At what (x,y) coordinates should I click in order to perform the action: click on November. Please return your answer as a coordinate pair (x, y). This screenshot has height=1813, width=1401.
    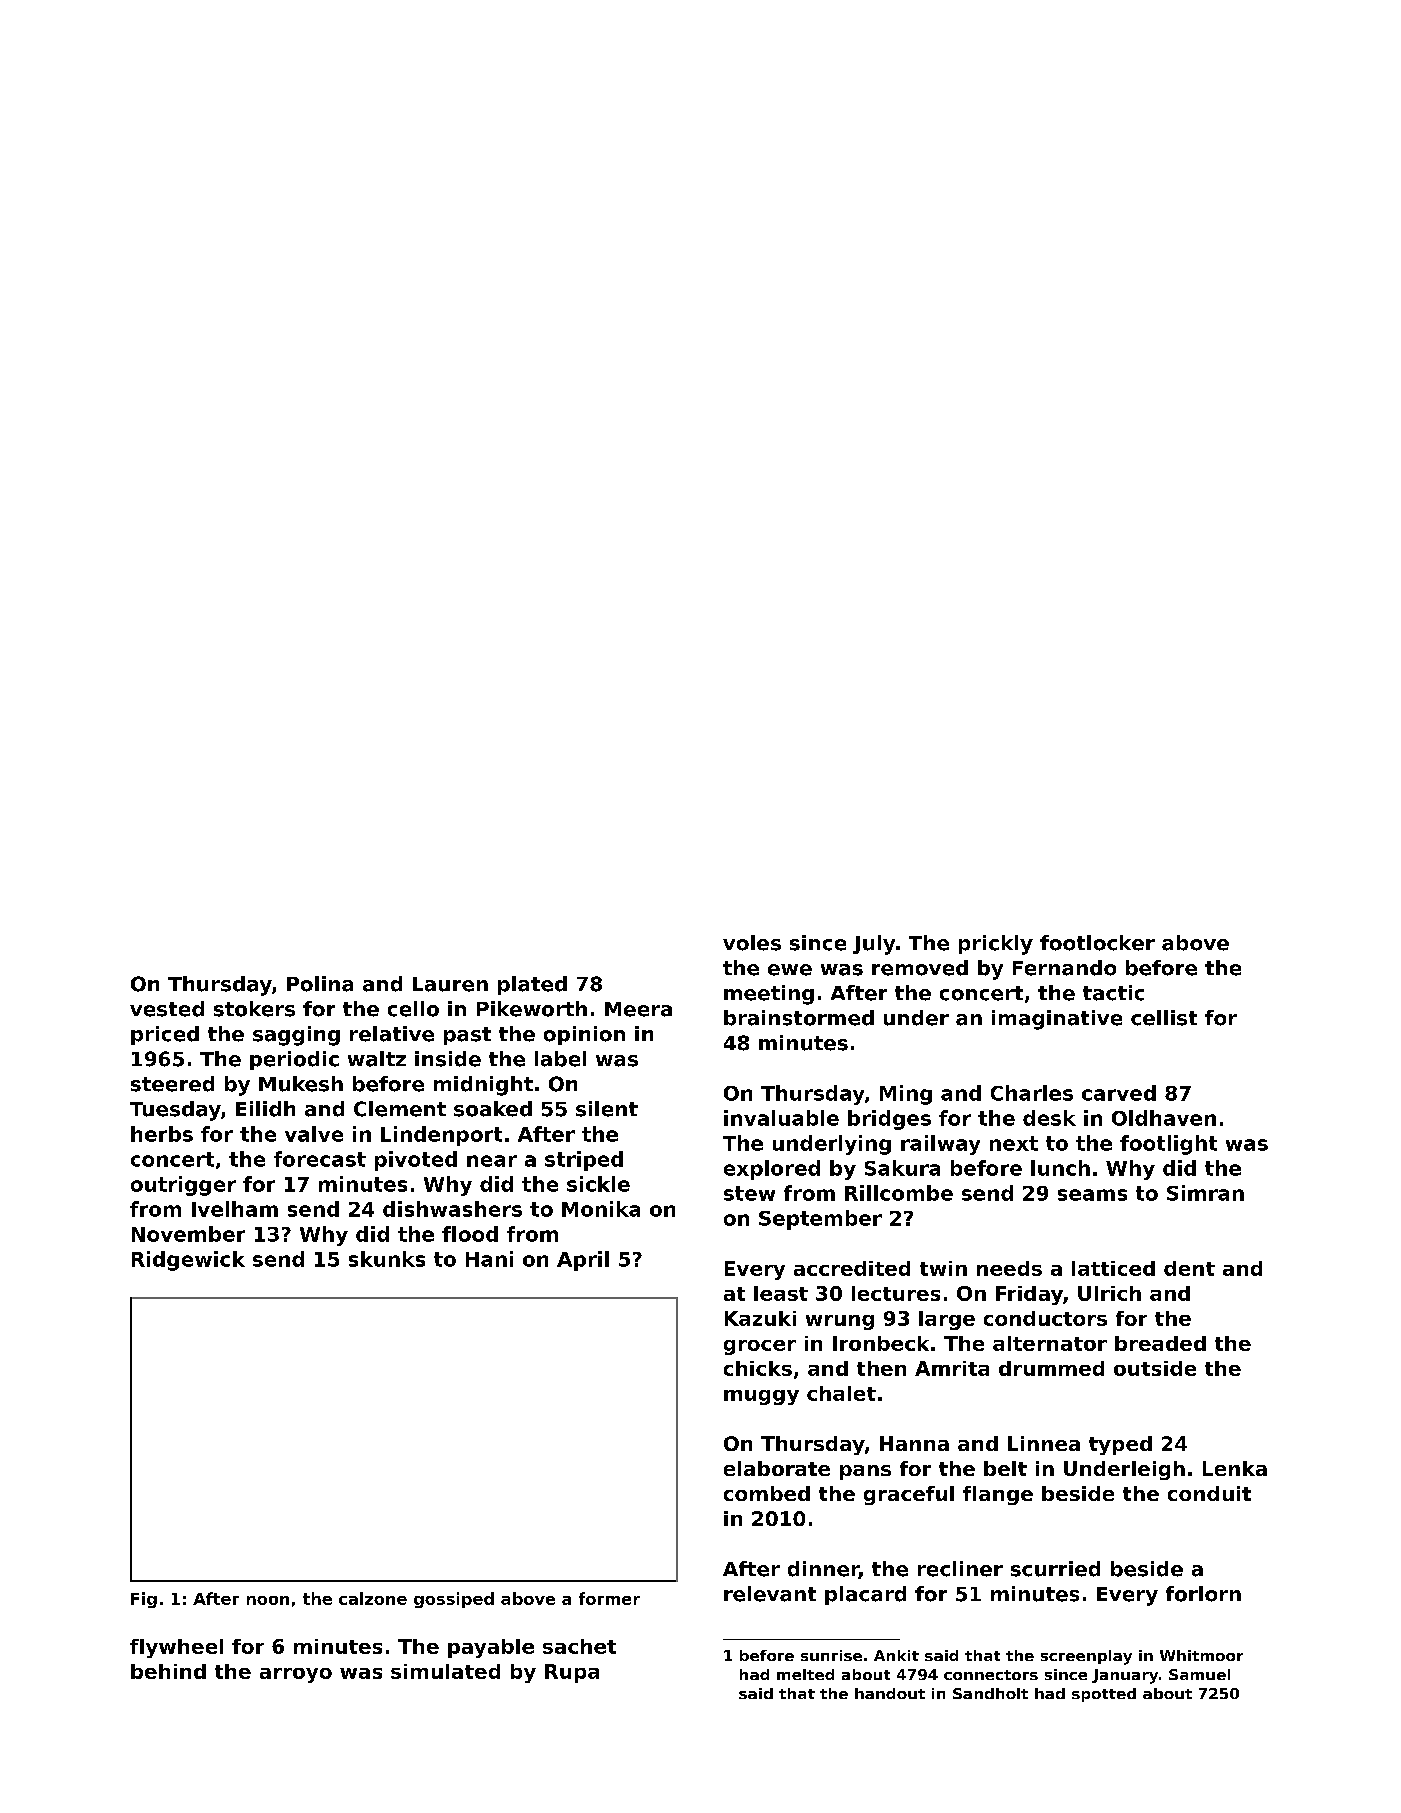
    Looking at the image, I should click on (188, 1234).
